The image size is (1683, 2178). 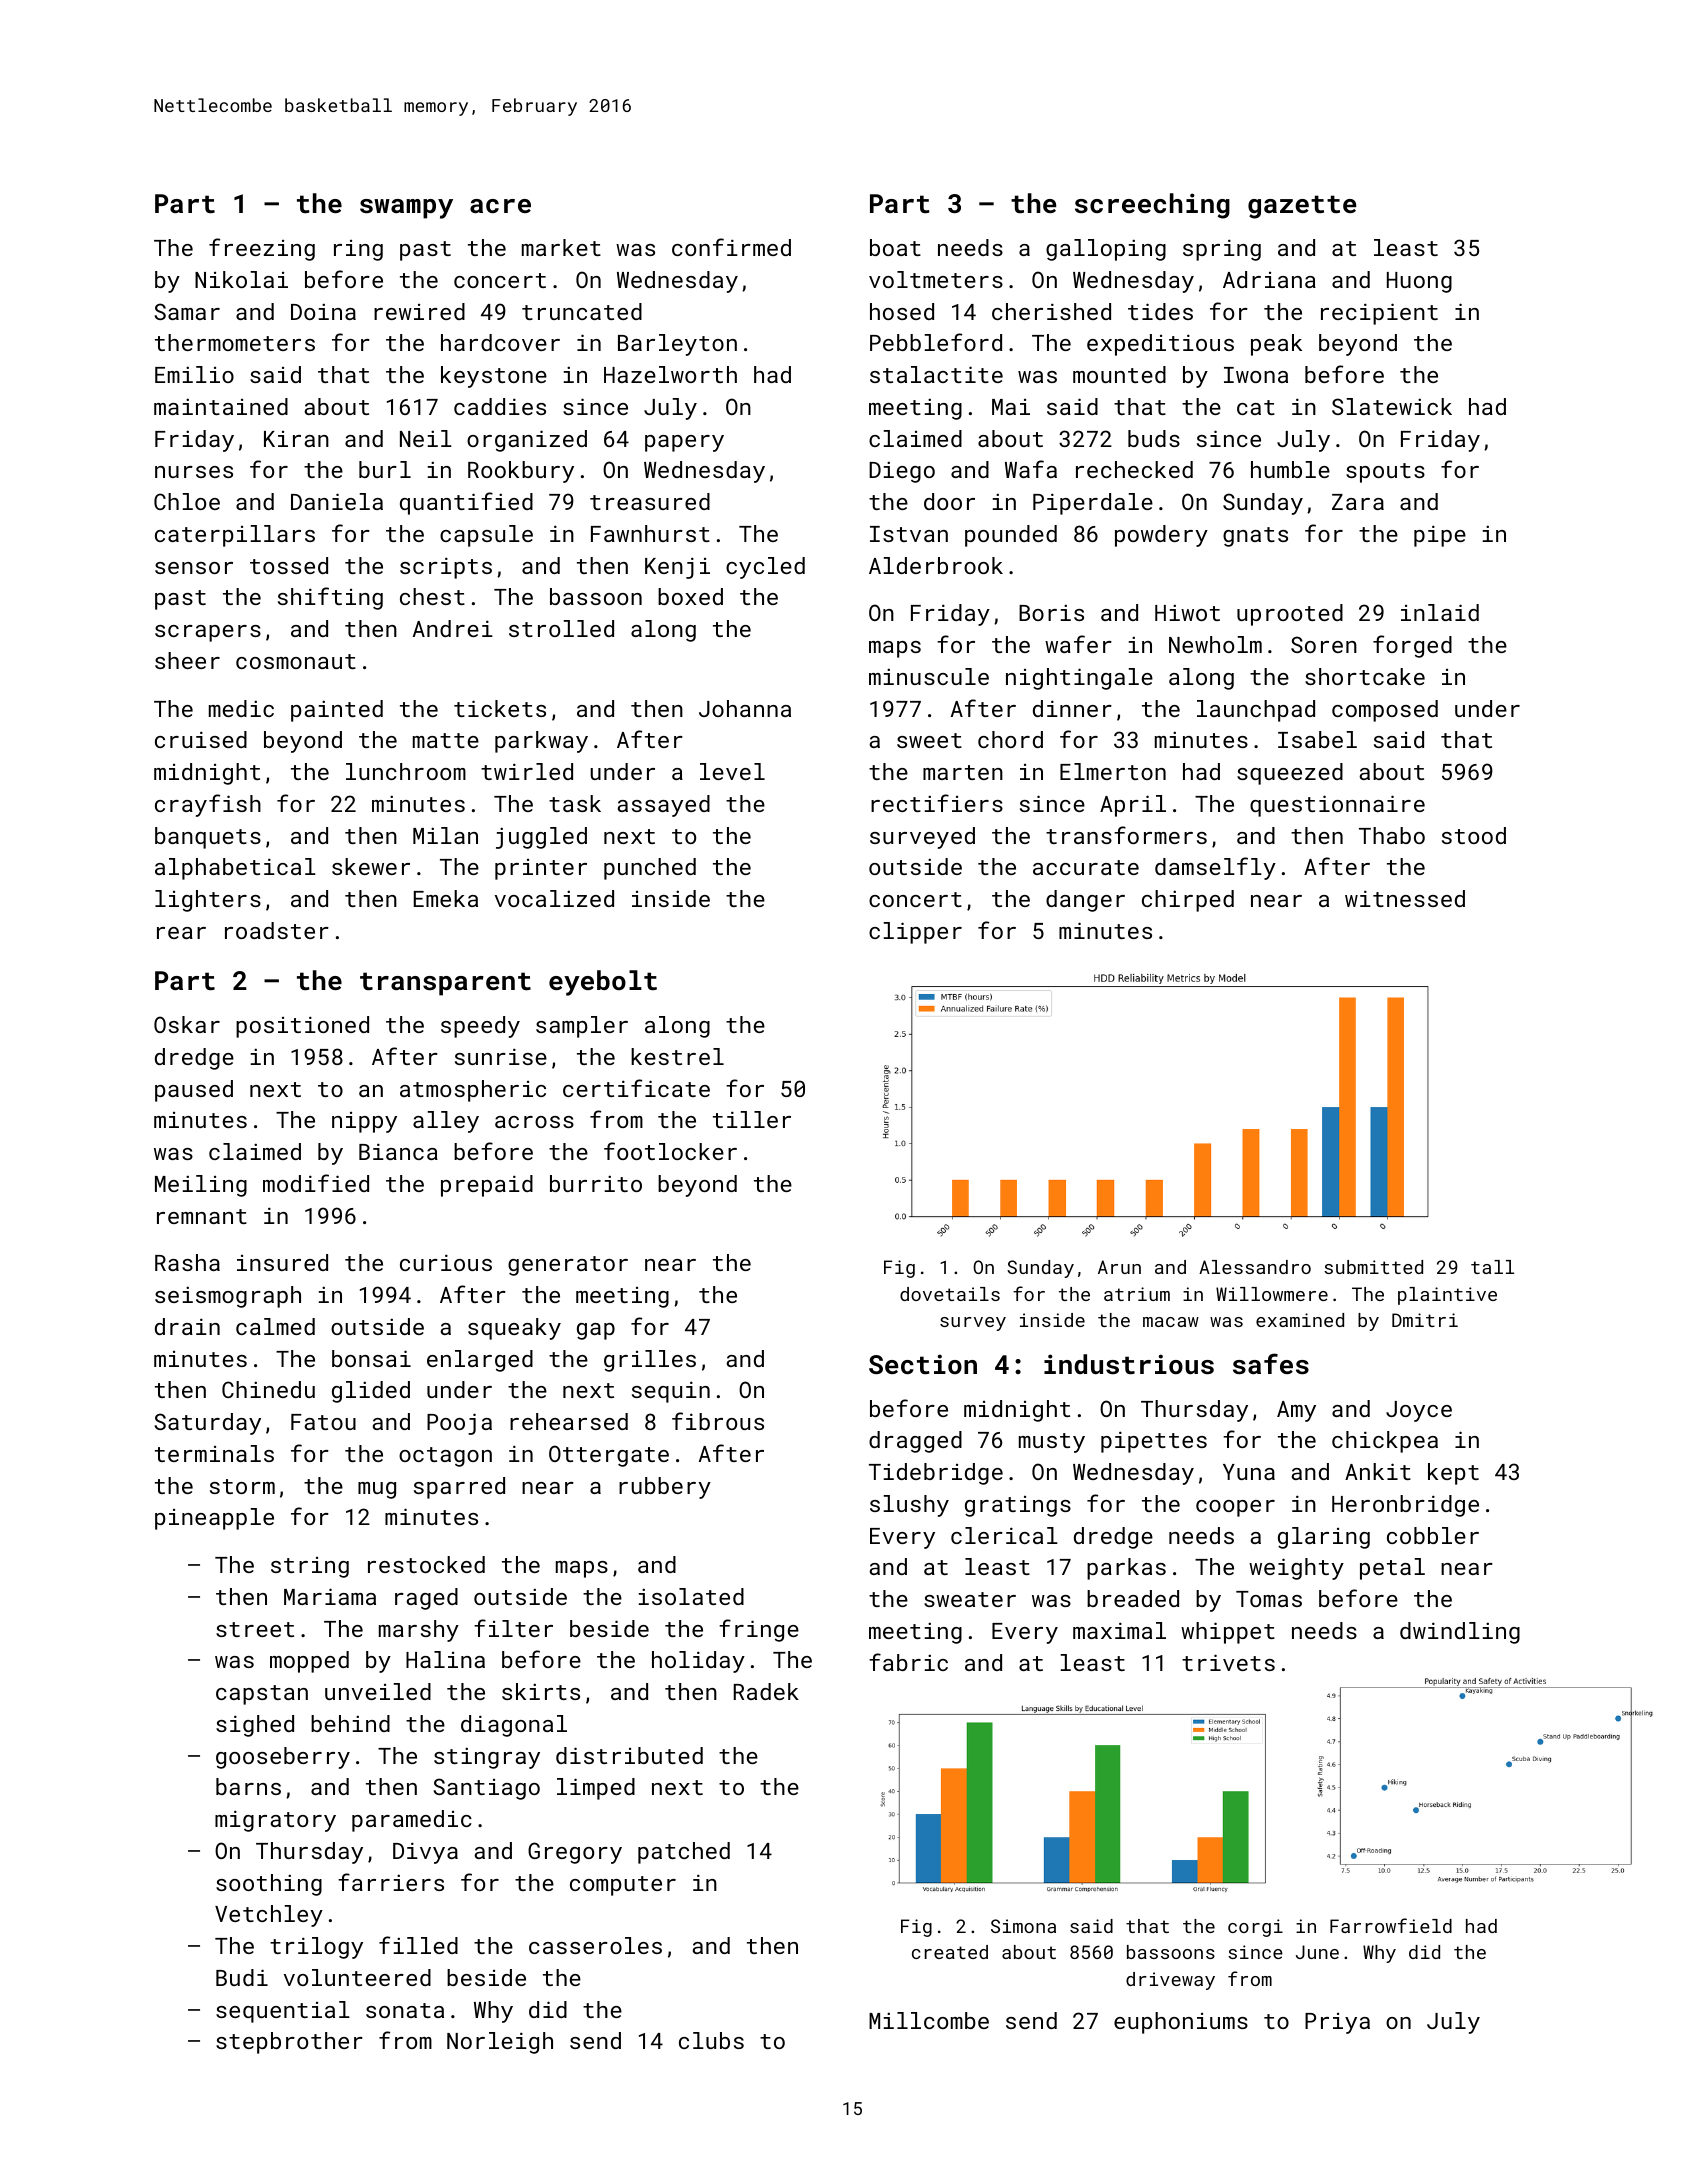 I want to click on Johanna, so click(x=745, y=708).
